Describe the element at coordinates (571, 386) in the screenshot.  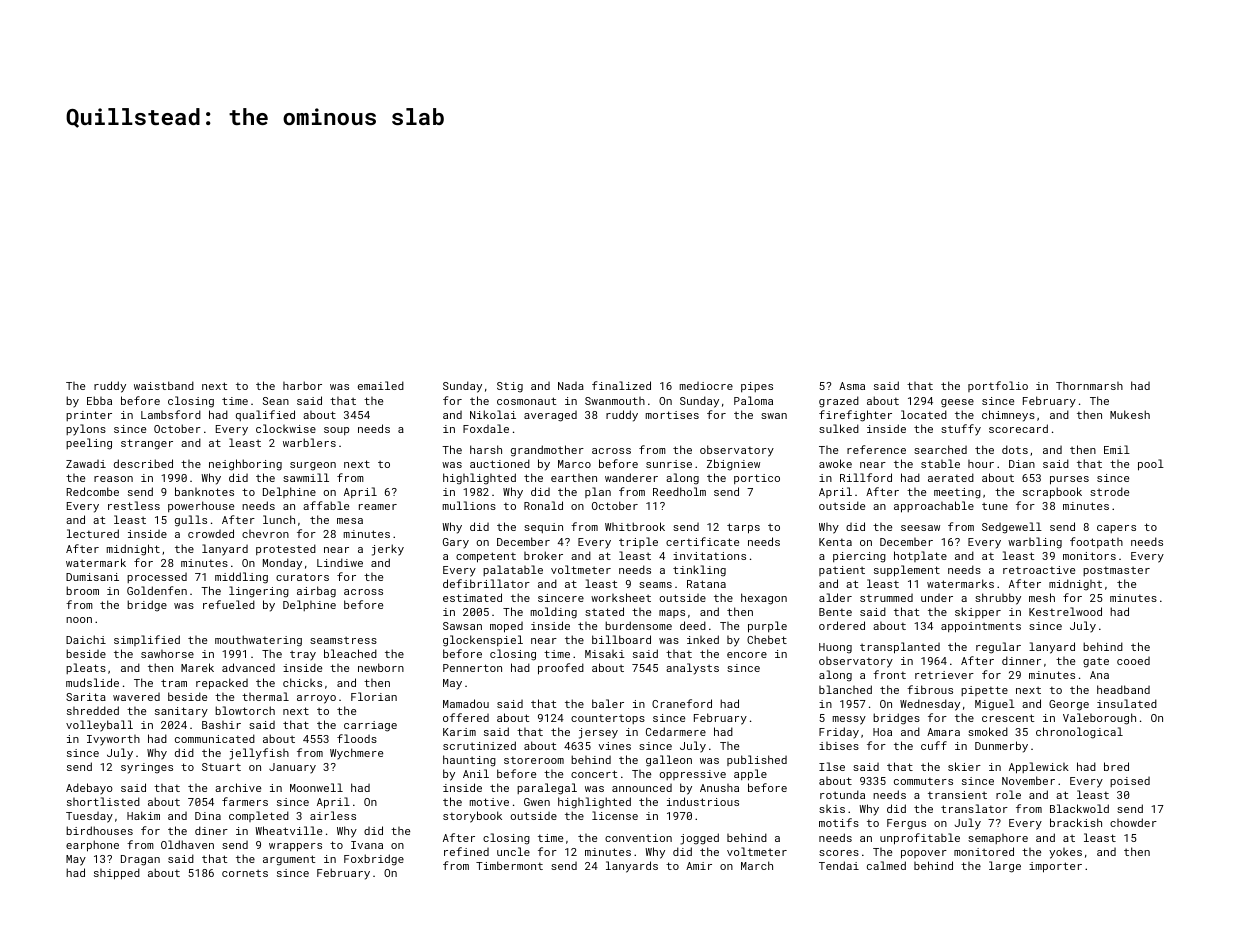
I see `Nada` at that location.
